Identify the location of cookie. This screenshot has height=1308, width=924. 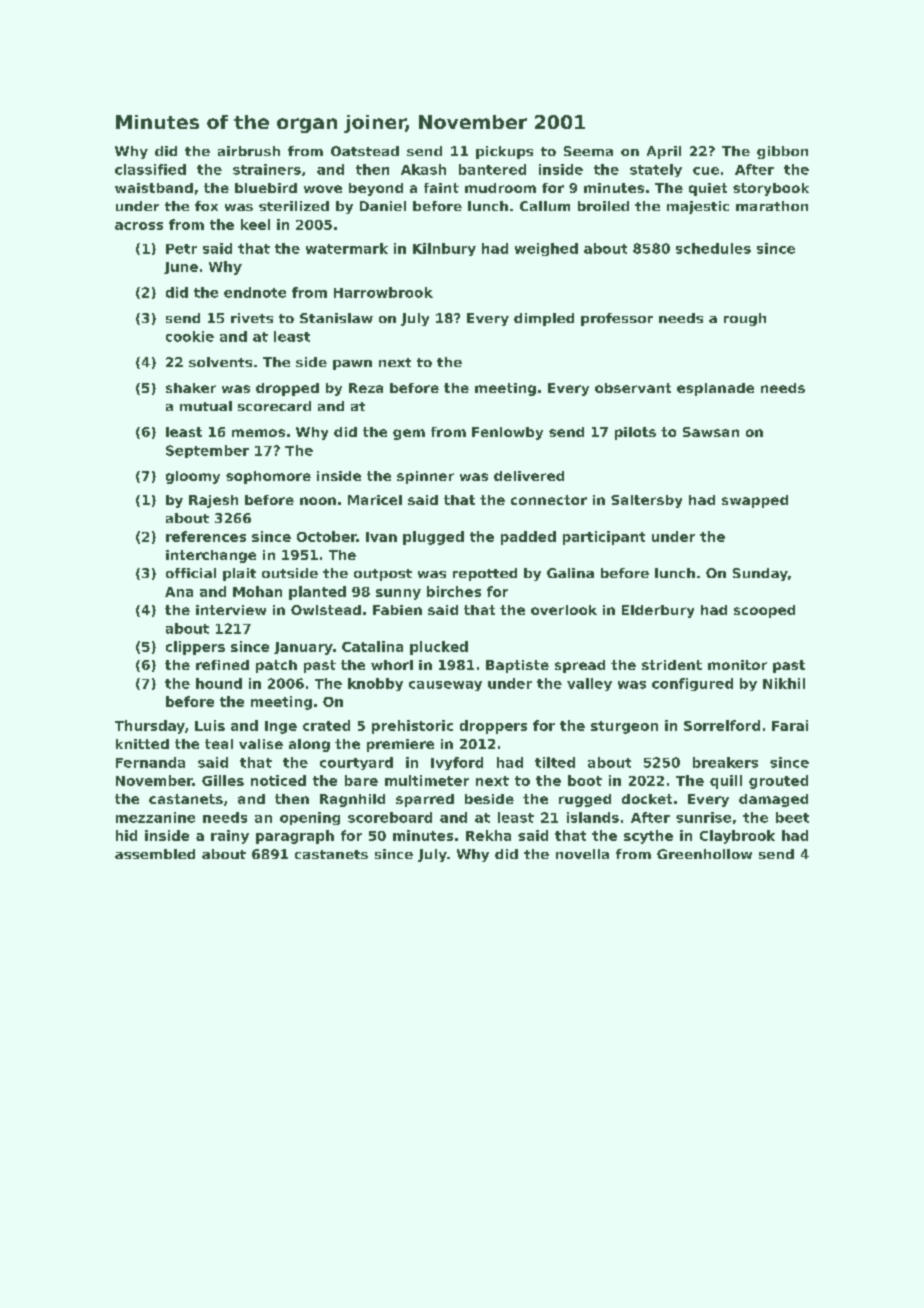
(190, 336).
